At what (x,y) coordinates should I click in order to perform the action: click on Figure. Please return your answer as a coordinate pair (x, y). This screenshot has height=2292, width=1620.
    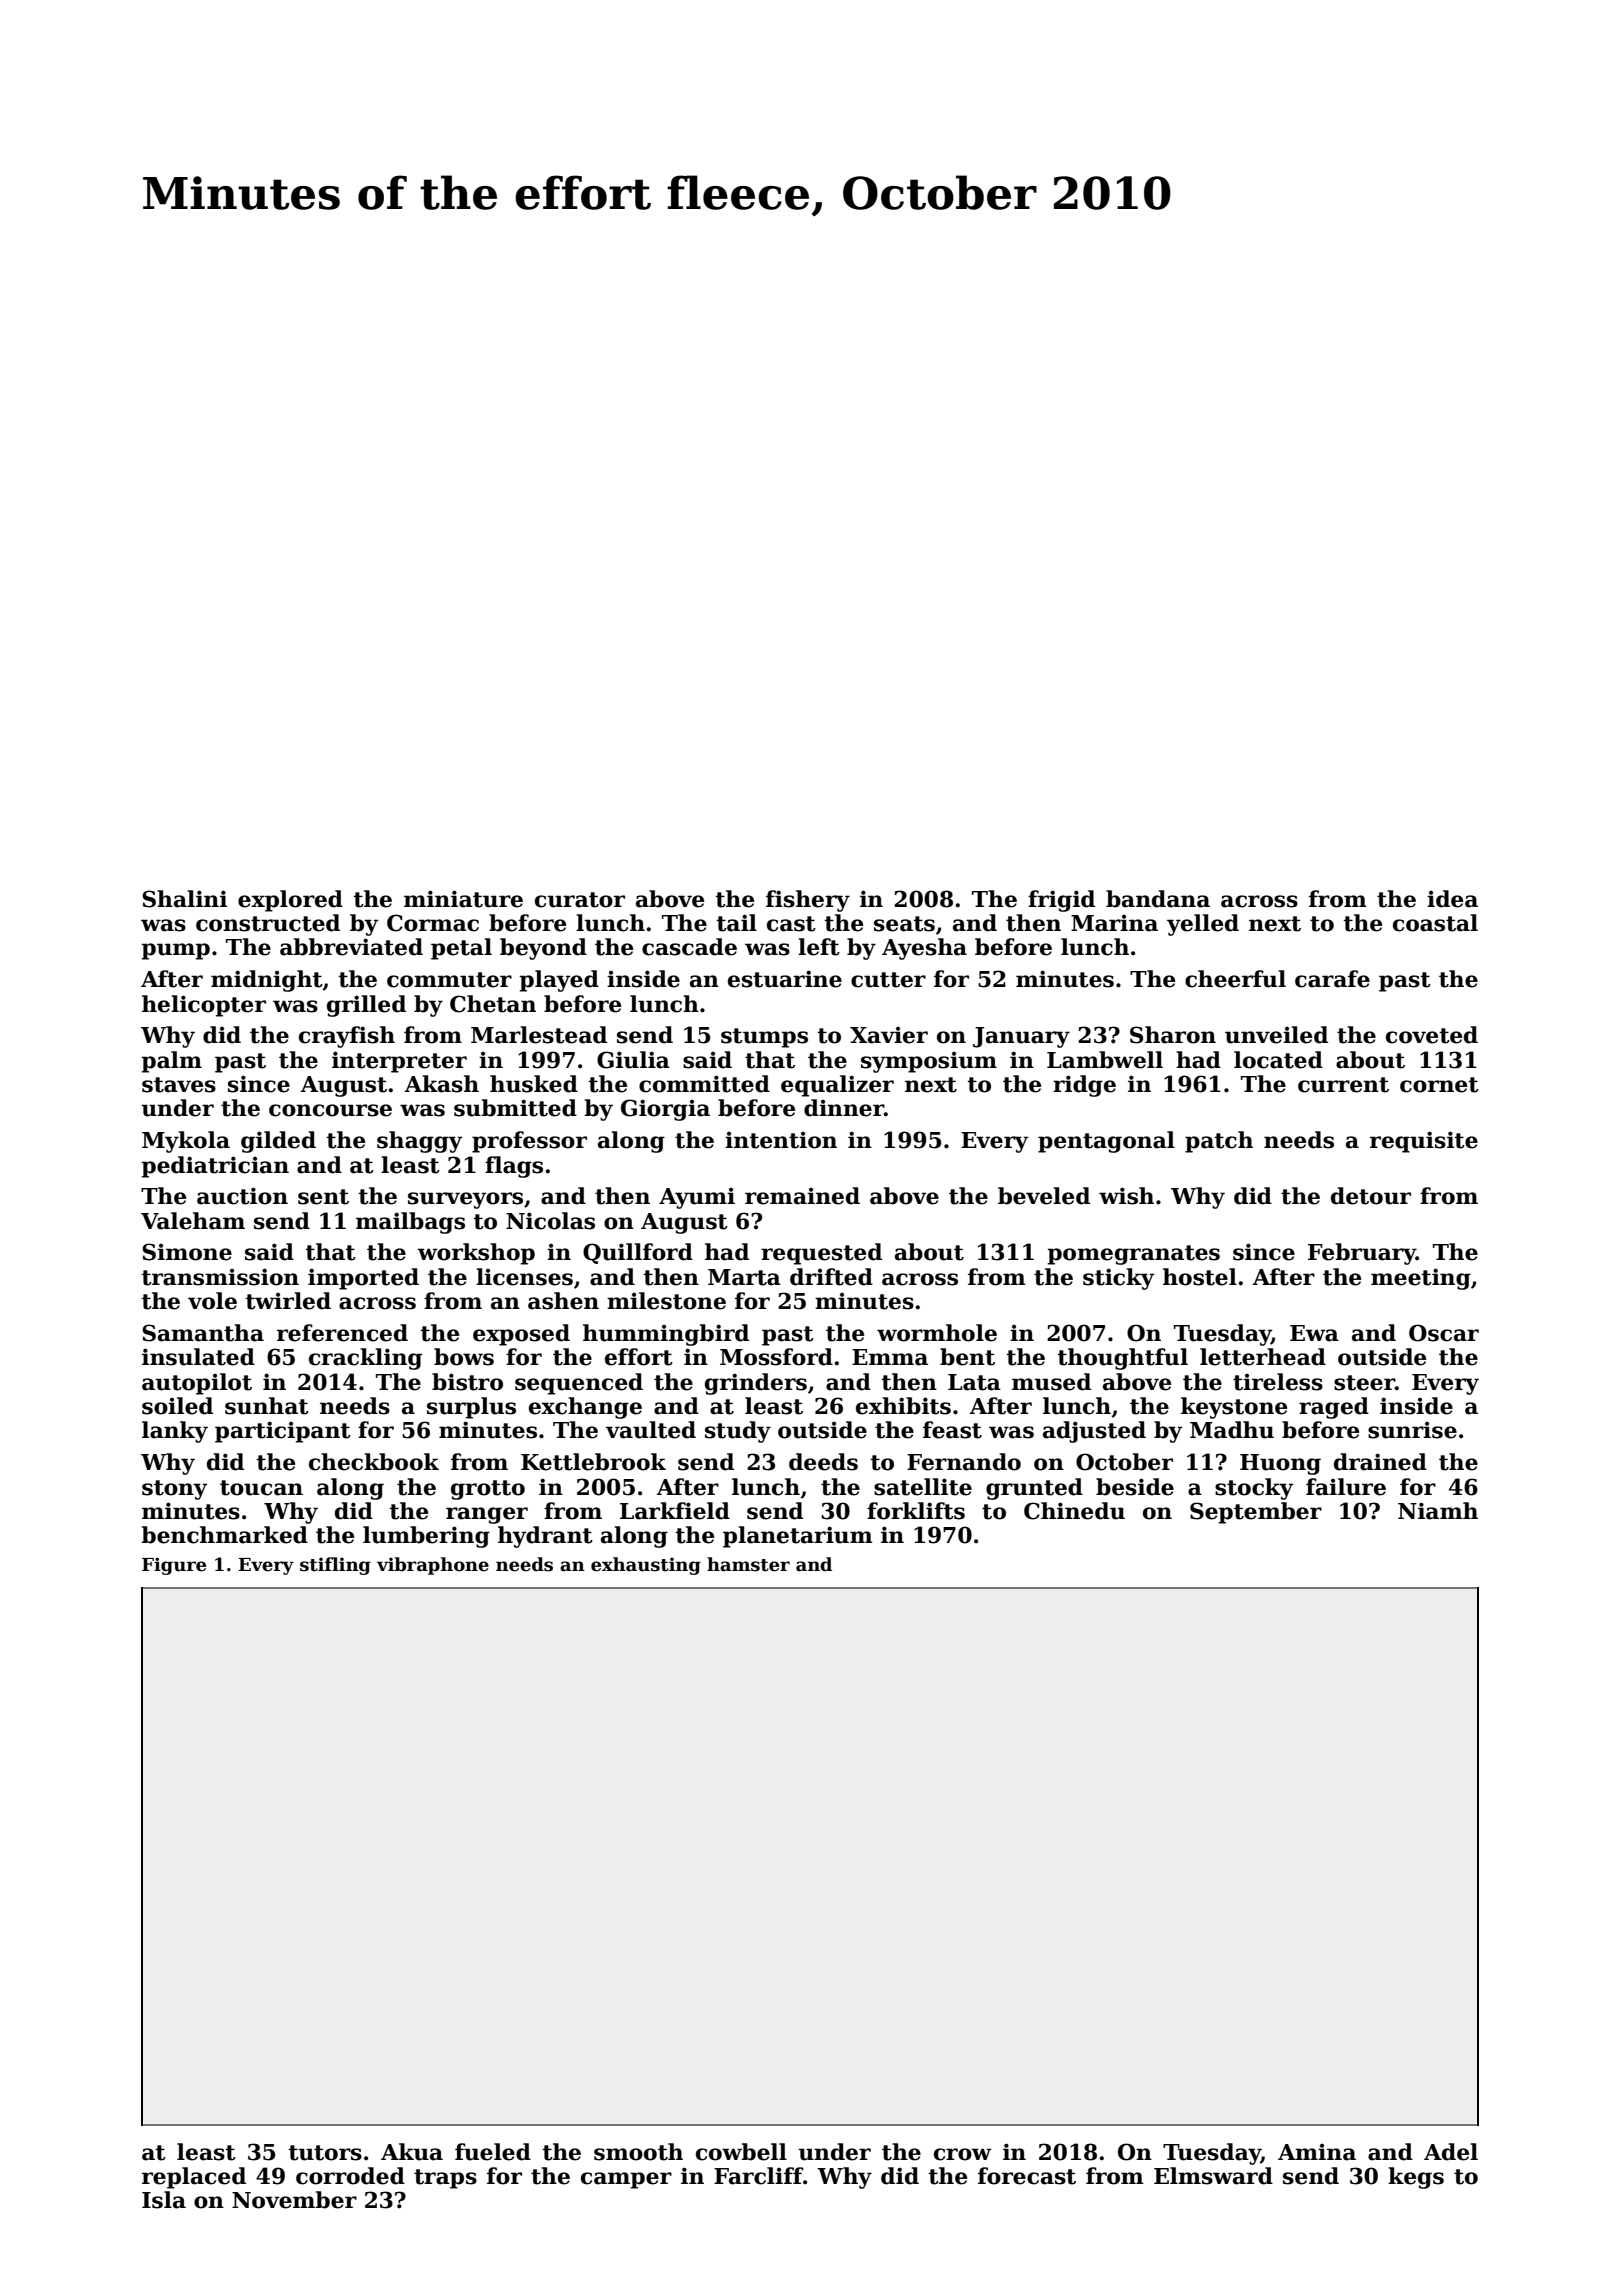
    Looking at the image, I should click on (174, 1566).
